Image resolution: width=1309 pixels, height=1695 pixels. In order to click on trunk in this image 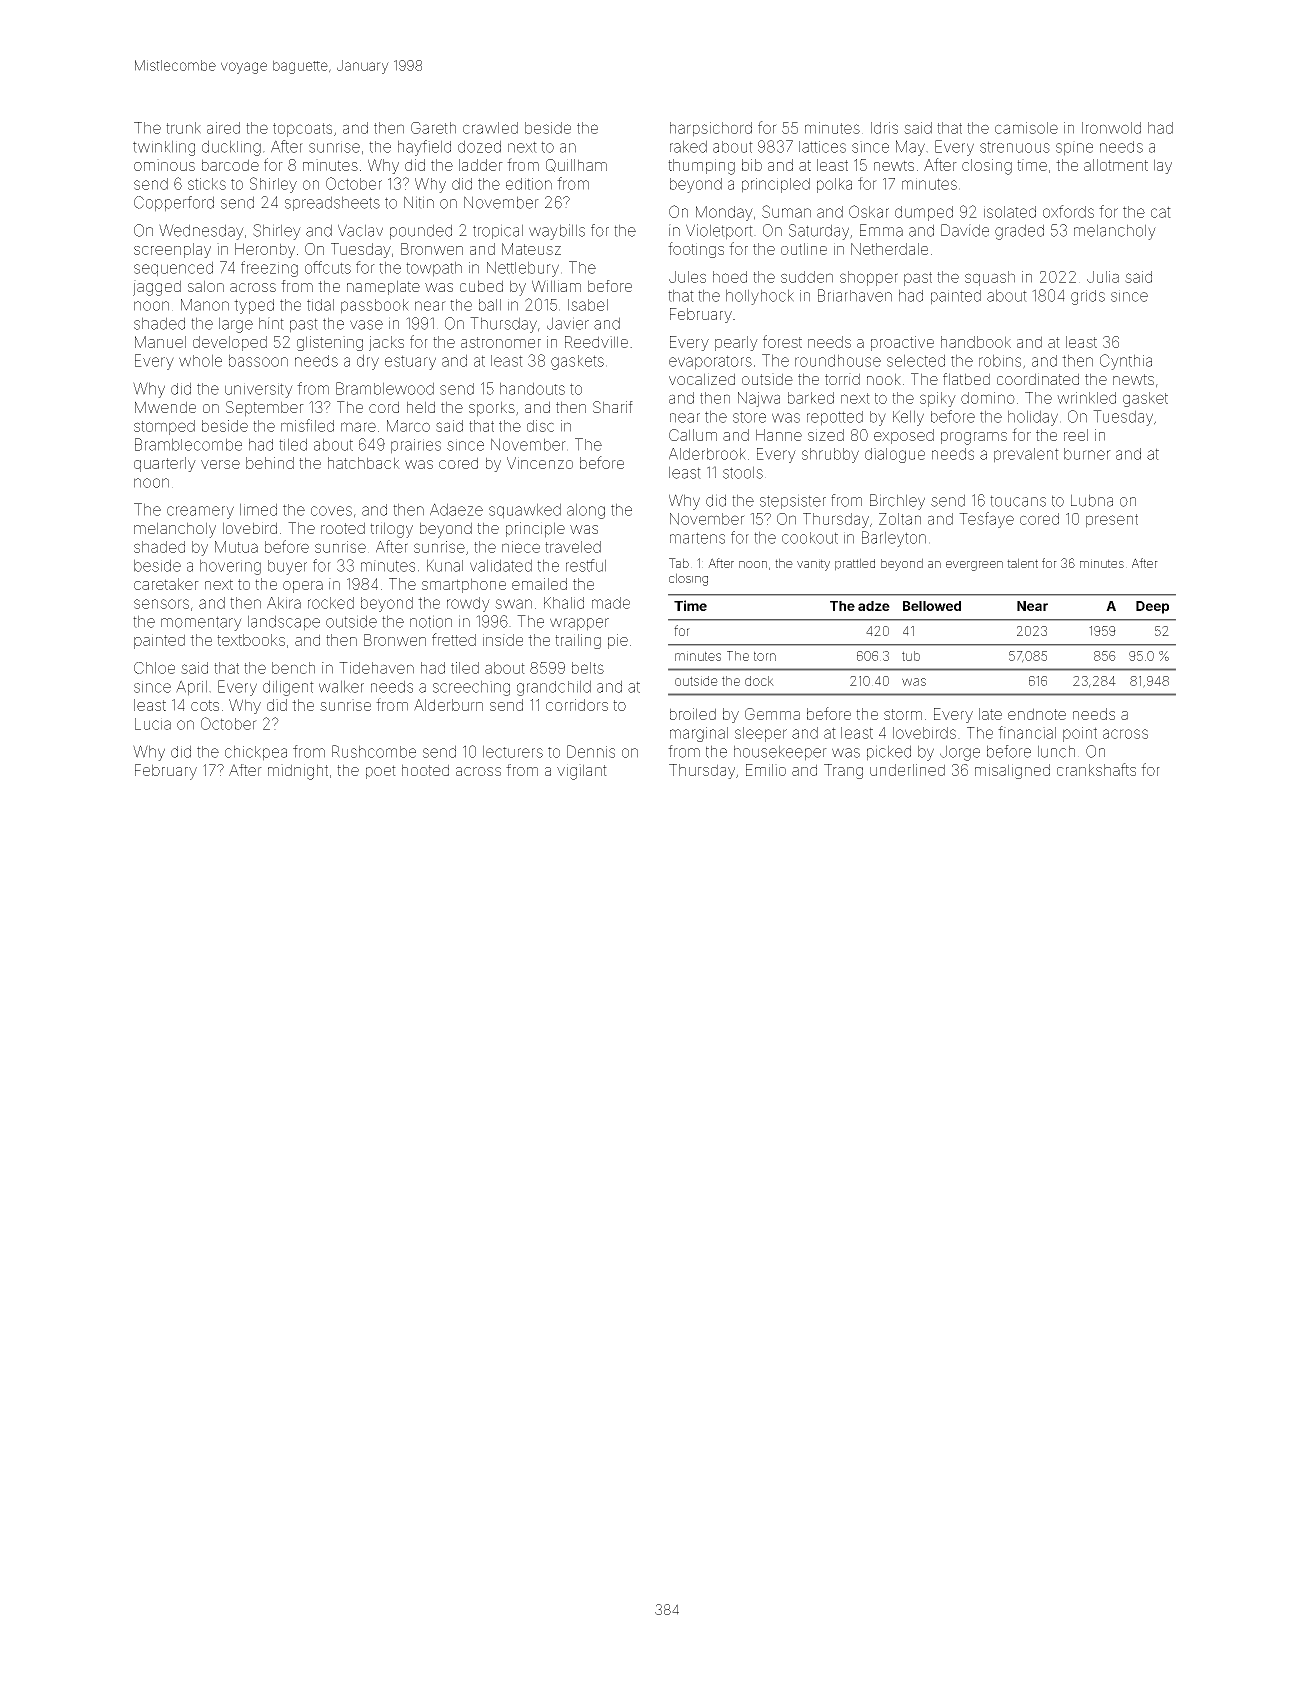, I will do `click(183, 128)`.
